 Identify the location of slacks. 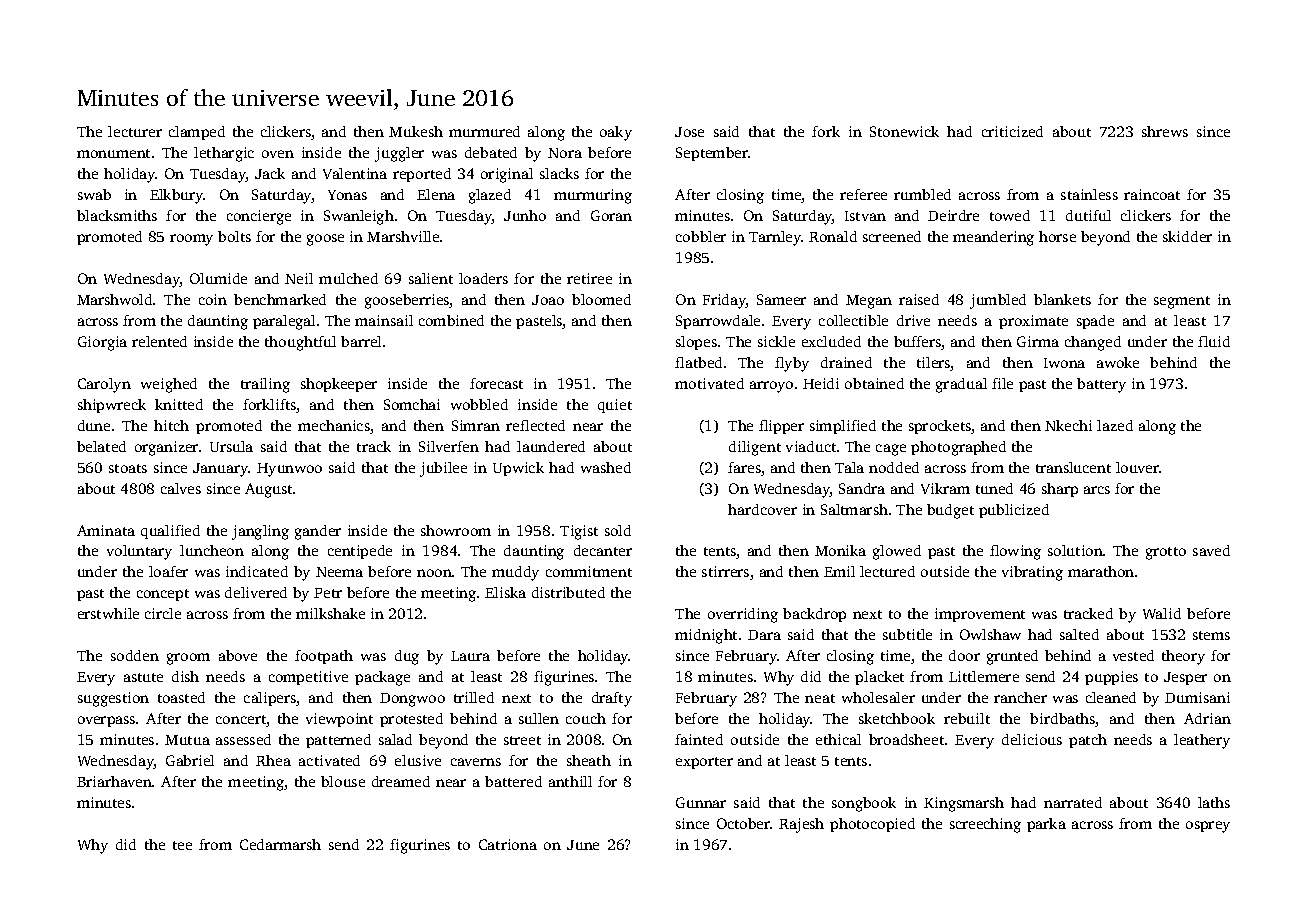
(559, 173).
